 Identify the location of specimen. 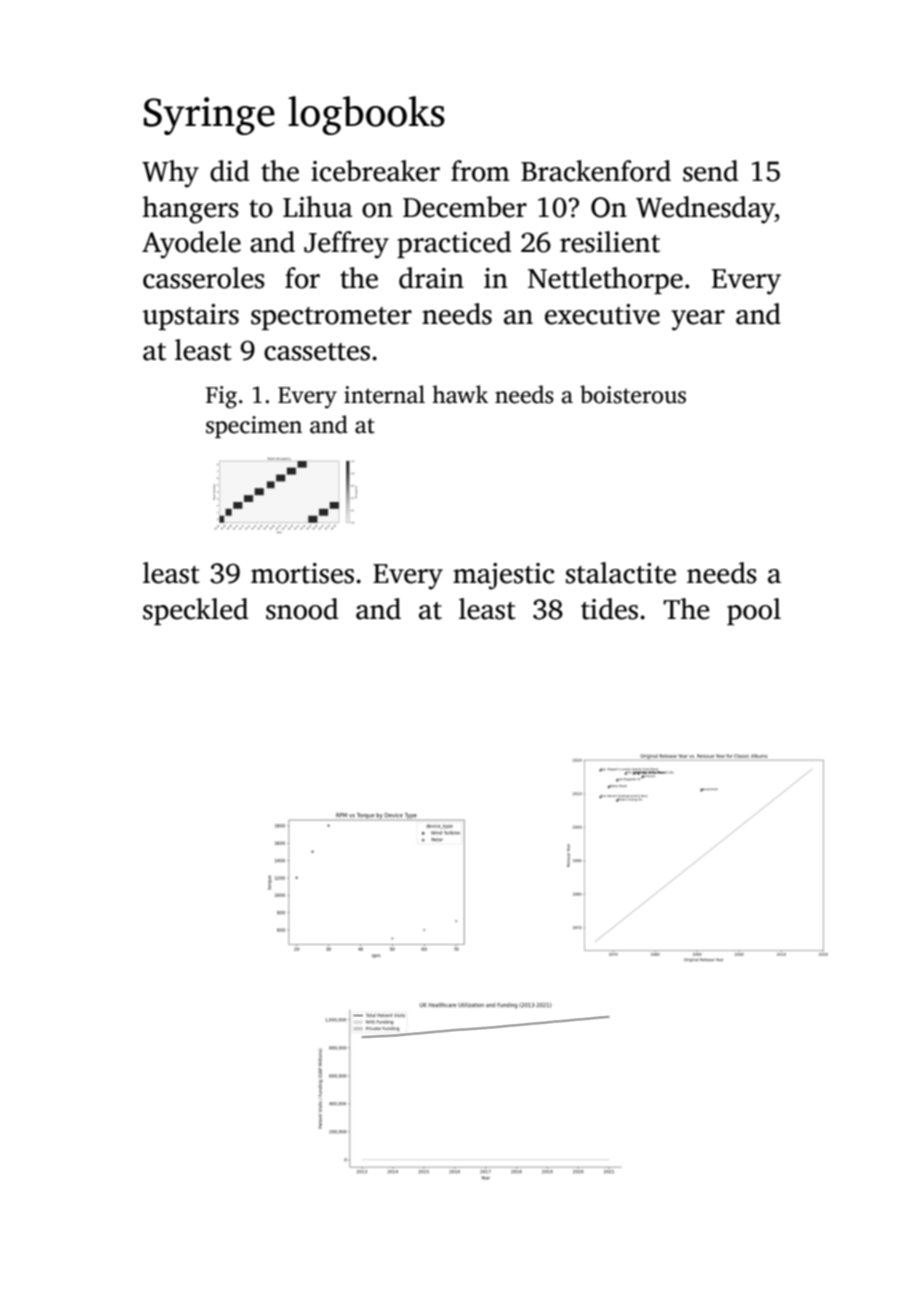
(254, 427).
